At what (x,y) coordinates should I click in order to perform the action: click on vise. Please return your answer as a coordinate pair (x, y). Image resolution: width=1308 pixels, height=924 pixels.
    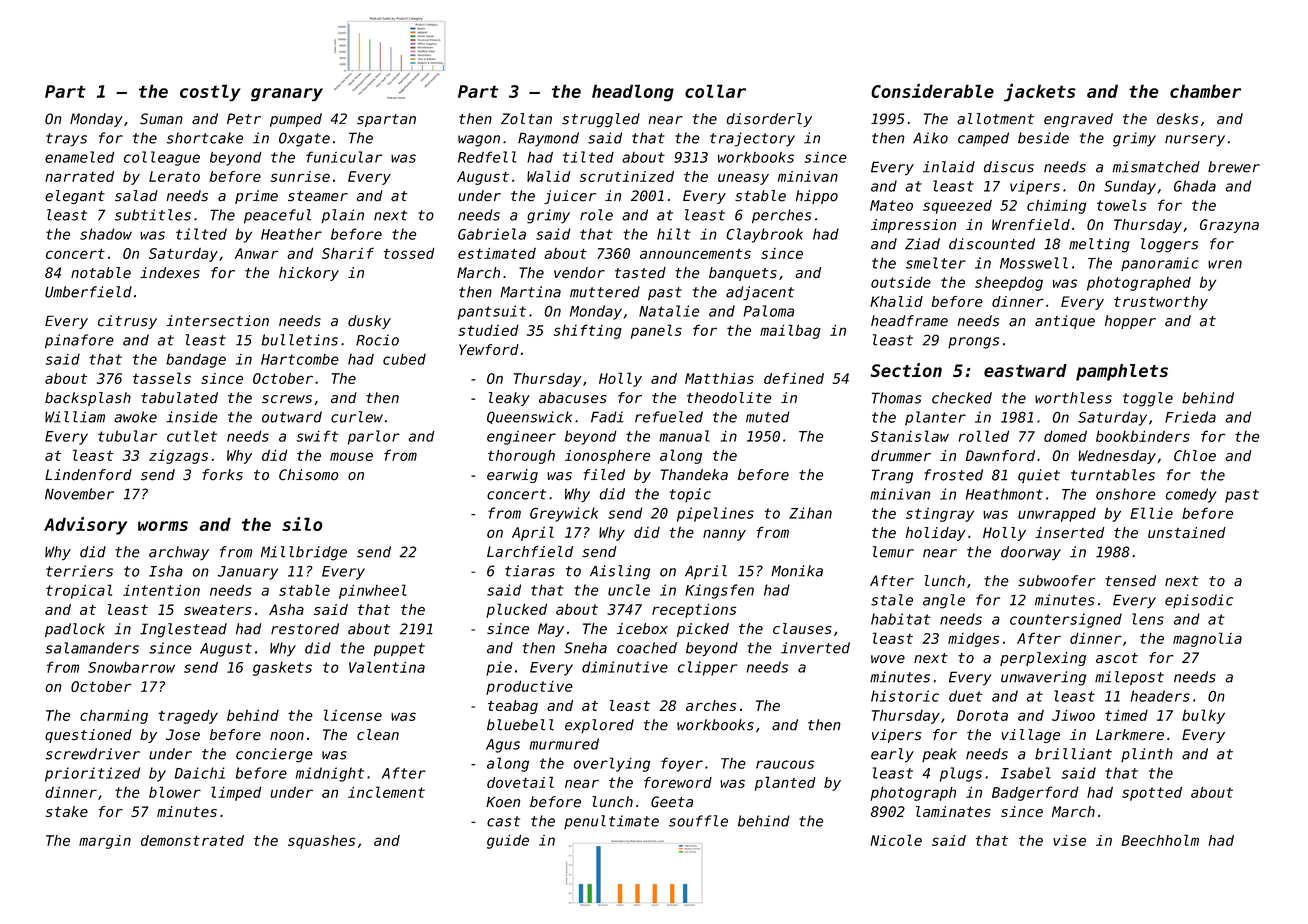
    Looking at the image, I should click on (1069, 840).
